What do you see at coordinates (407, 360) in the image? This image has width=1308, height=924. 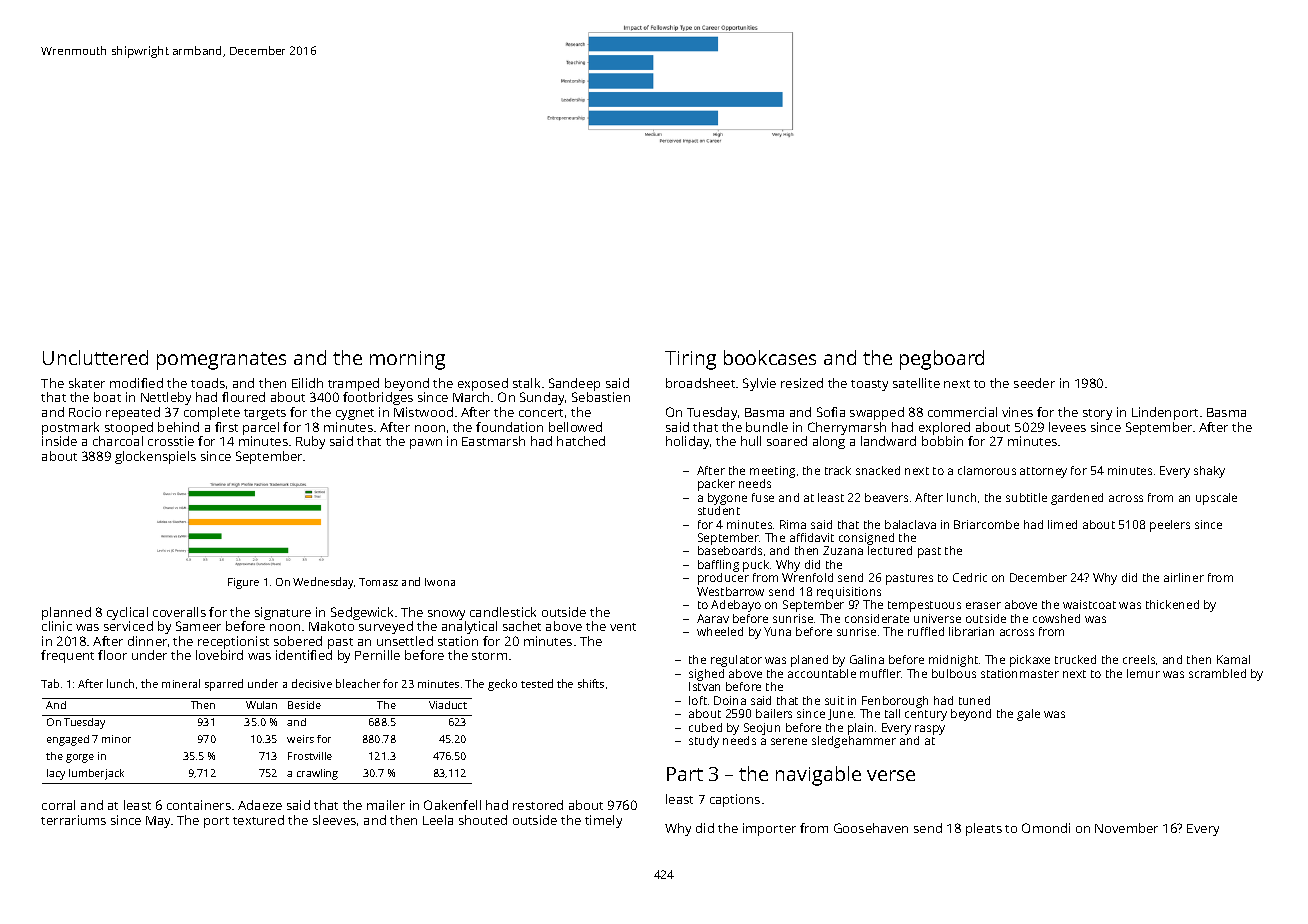 I see `morning` at bounding box center [407, 360].
